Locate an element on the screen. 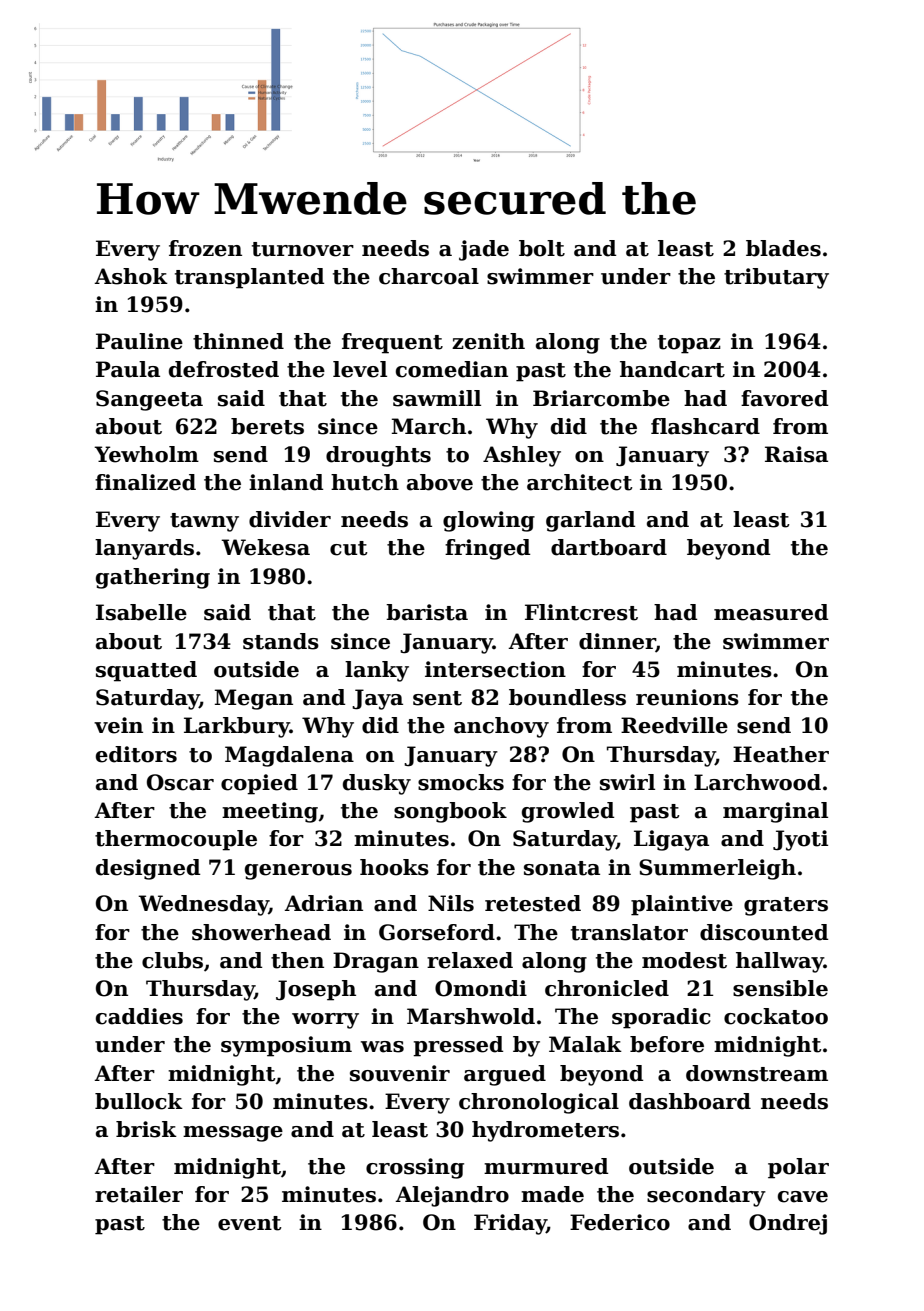 This screenshot has width=924, height=1311. retailer is located at coordinates (139, 1194).
